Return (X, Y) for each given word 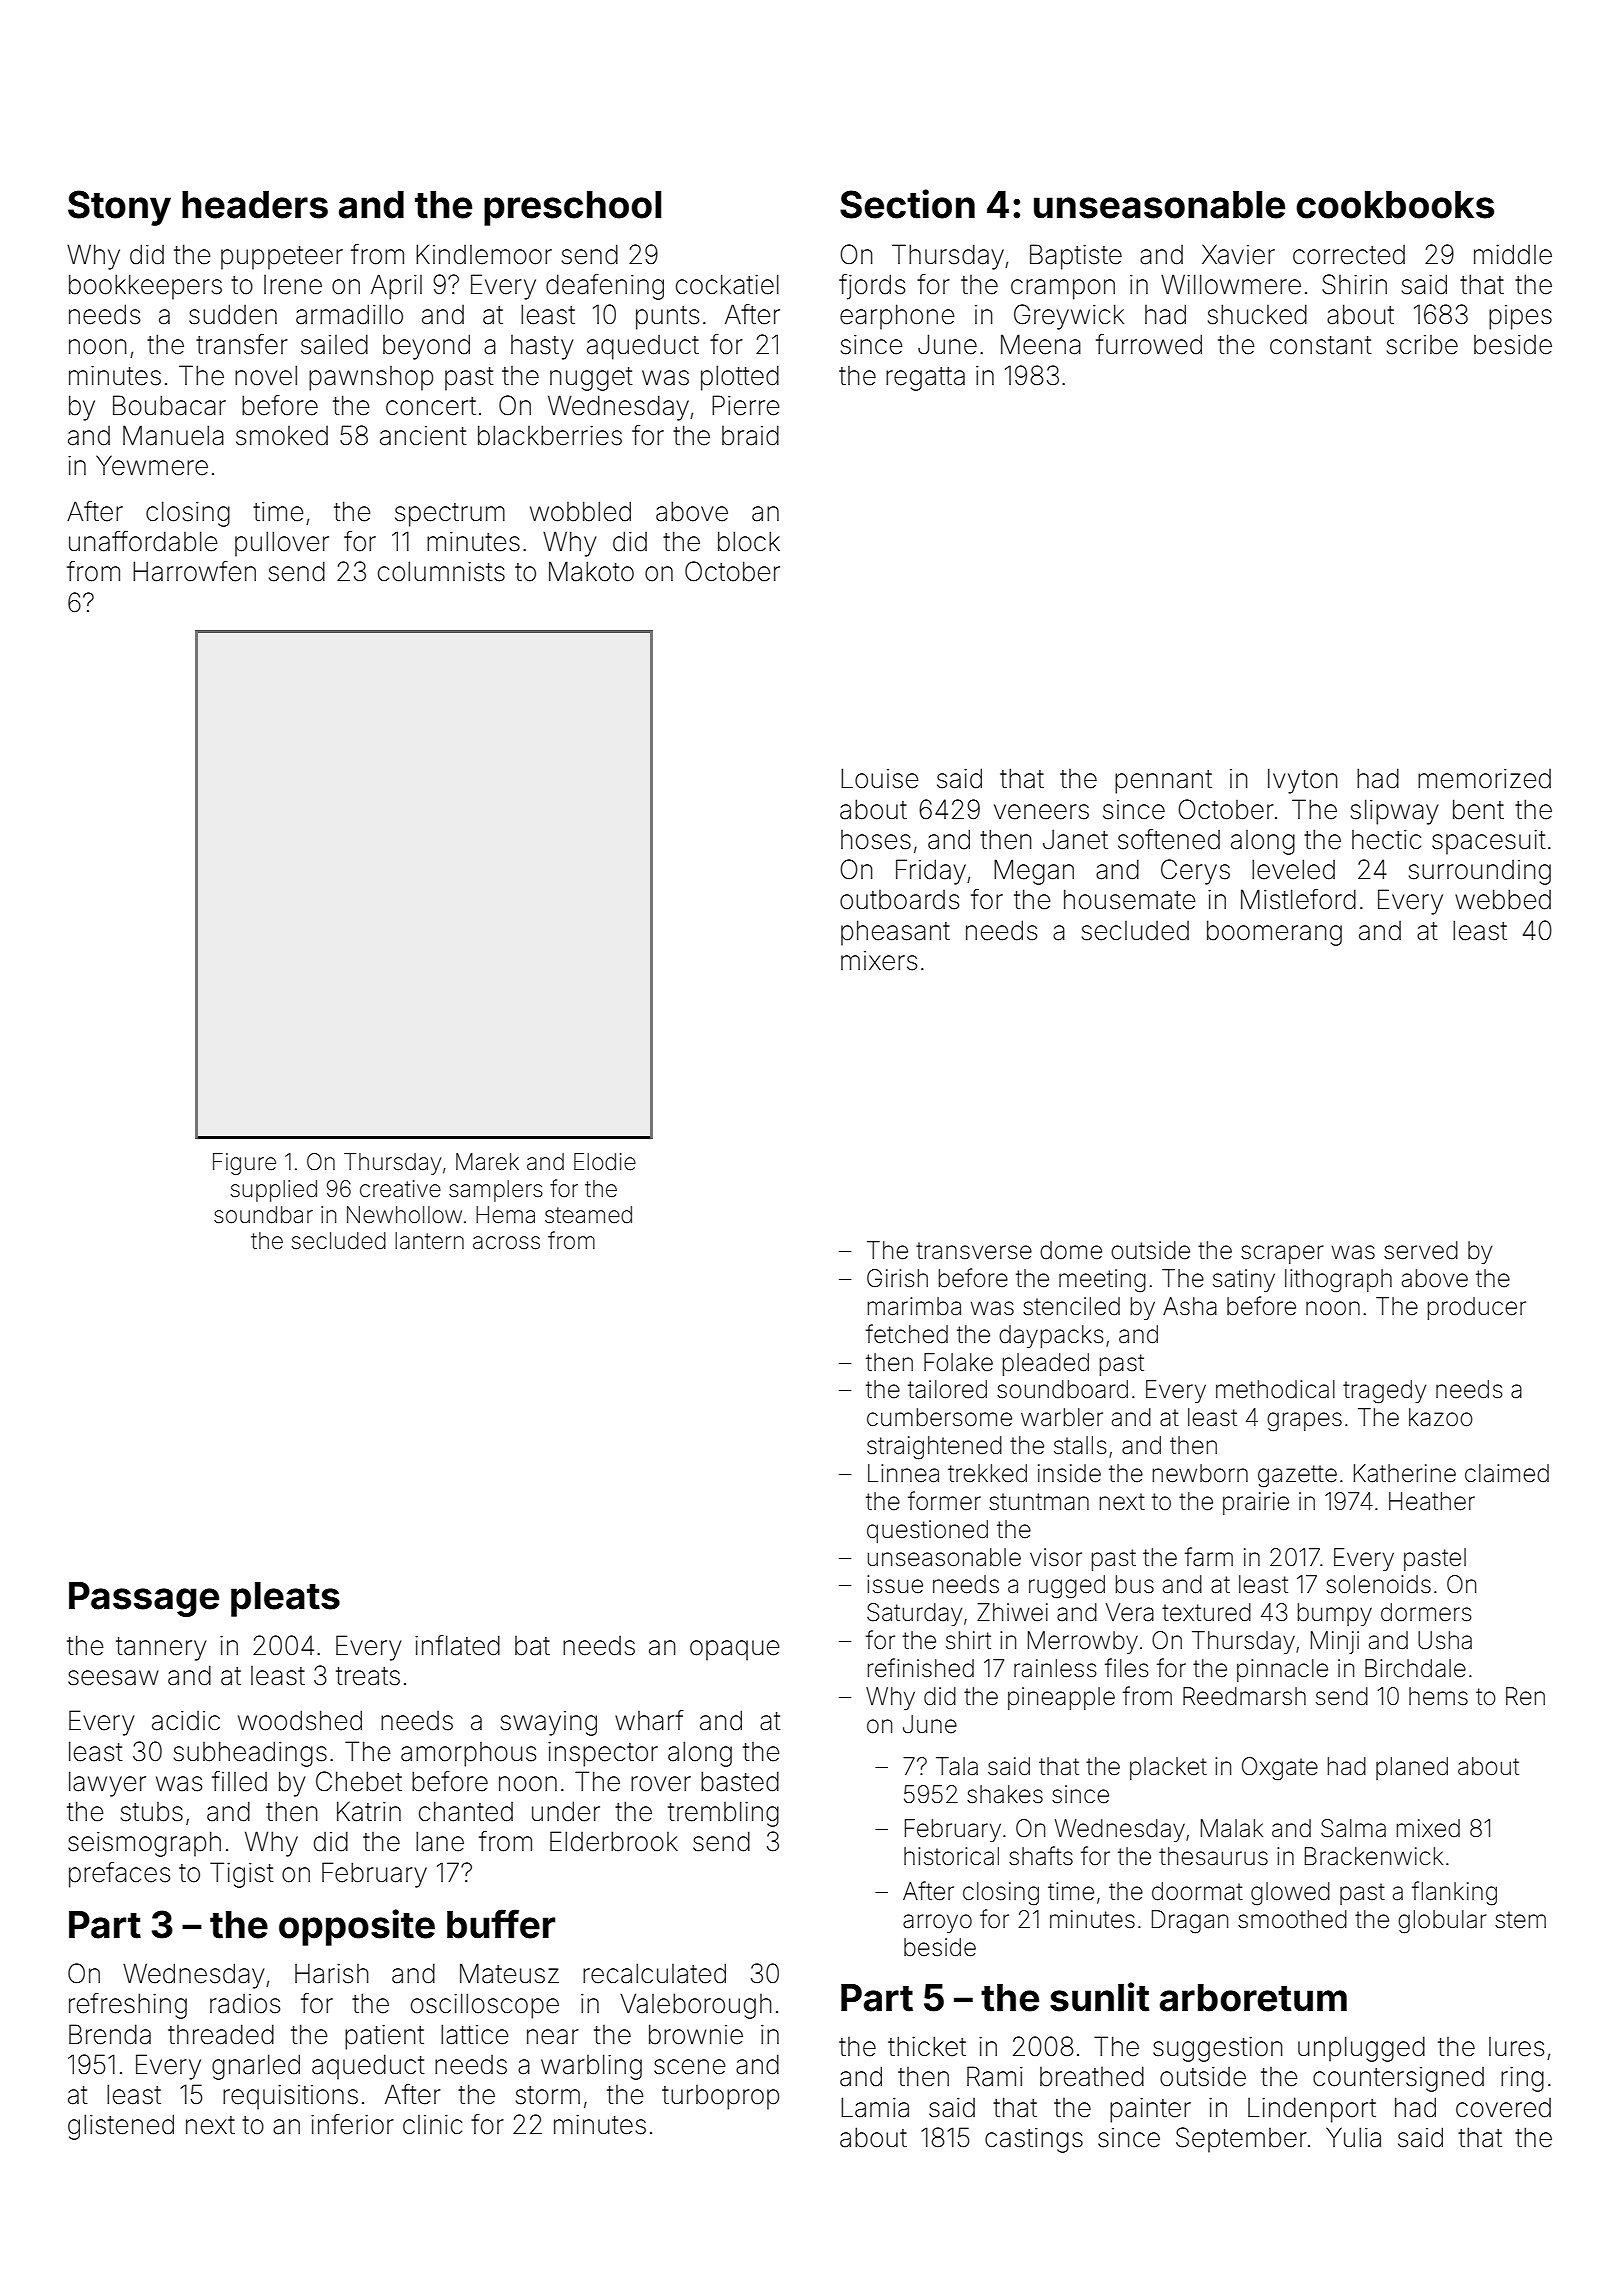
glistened (121, 2127)
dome (1071, 1250)
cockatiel (727, 284)
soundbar (263, 1215)
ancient (423, 436)
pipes (1520, 317)
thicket (927, 2046)
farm (1209, 1557)
